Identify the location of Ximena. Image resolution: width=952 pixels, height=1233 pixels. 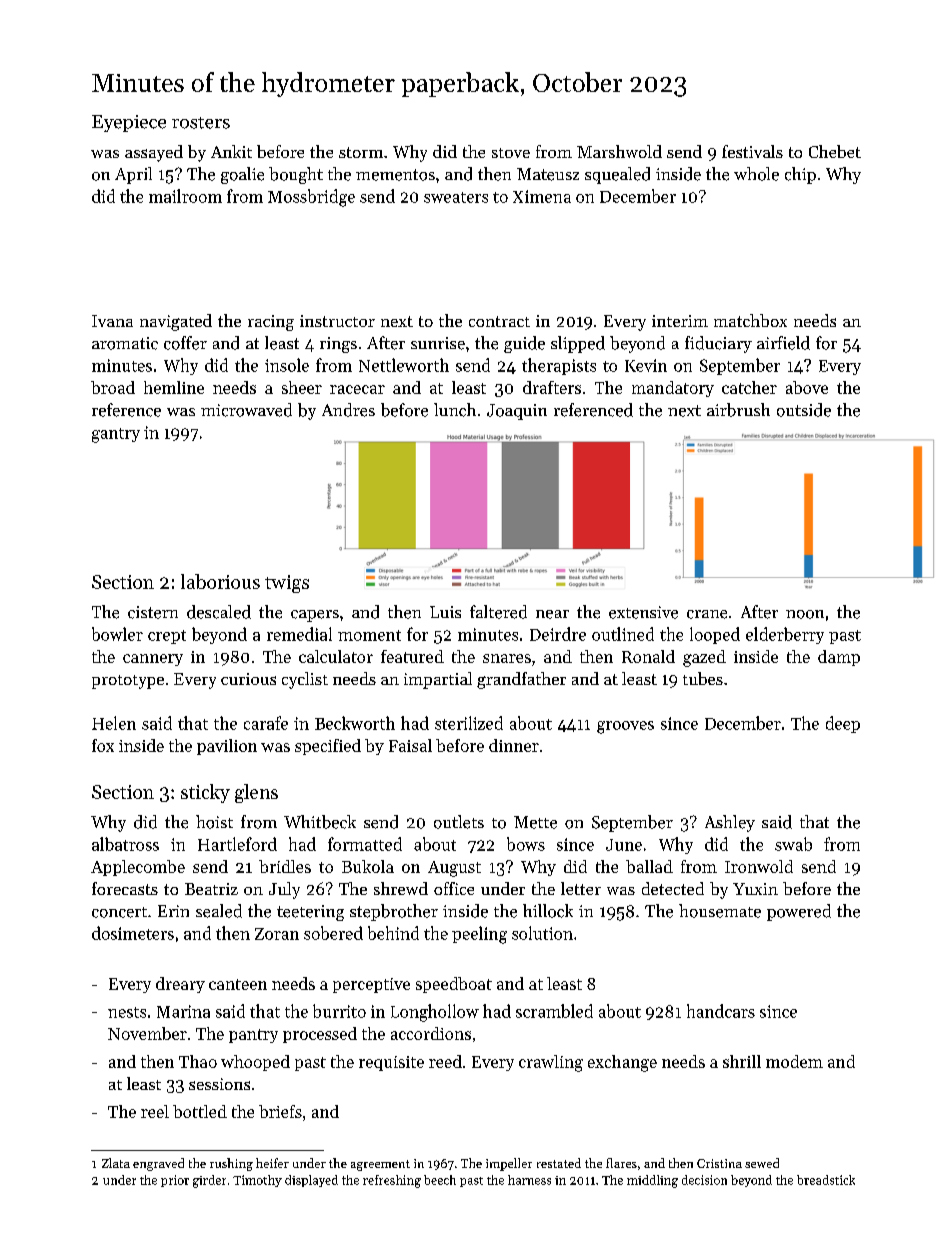
(542, 196).
